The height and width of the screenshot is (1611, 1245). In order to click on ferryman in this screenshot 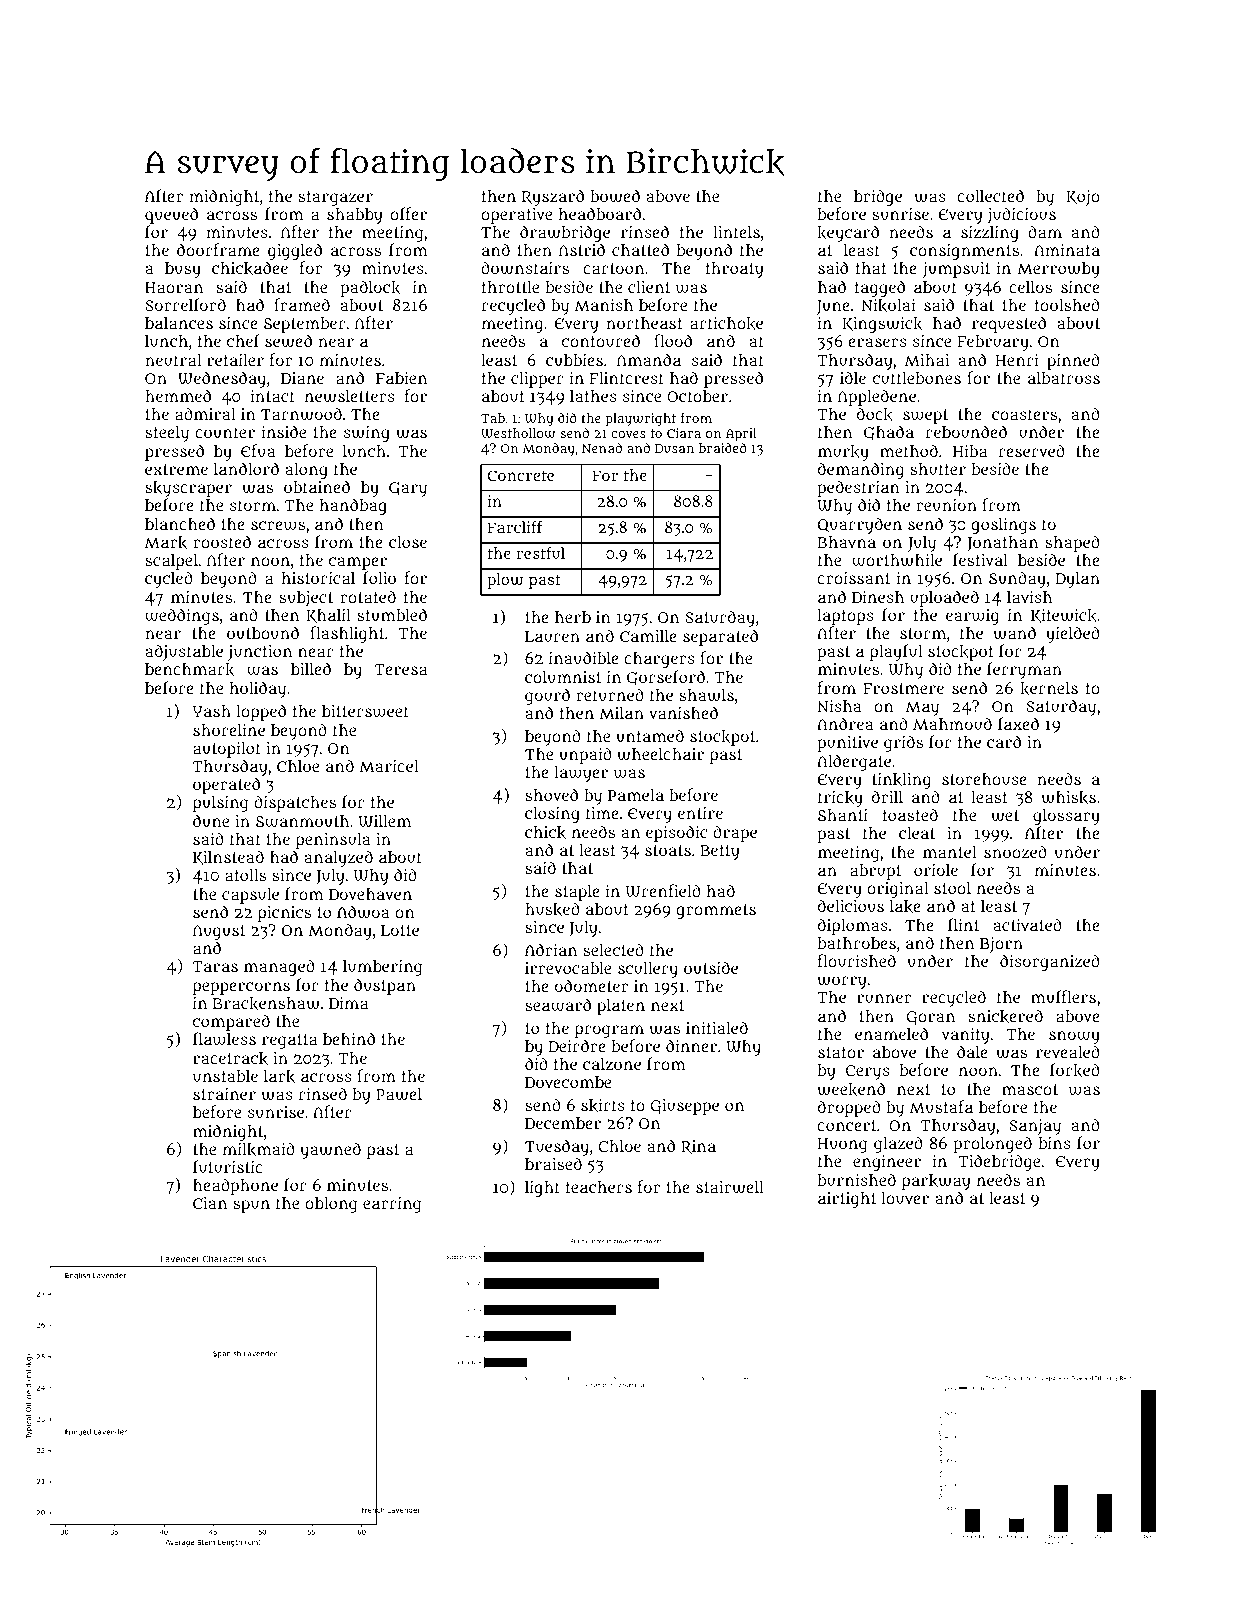, I will do `click(1024, 670)`.
